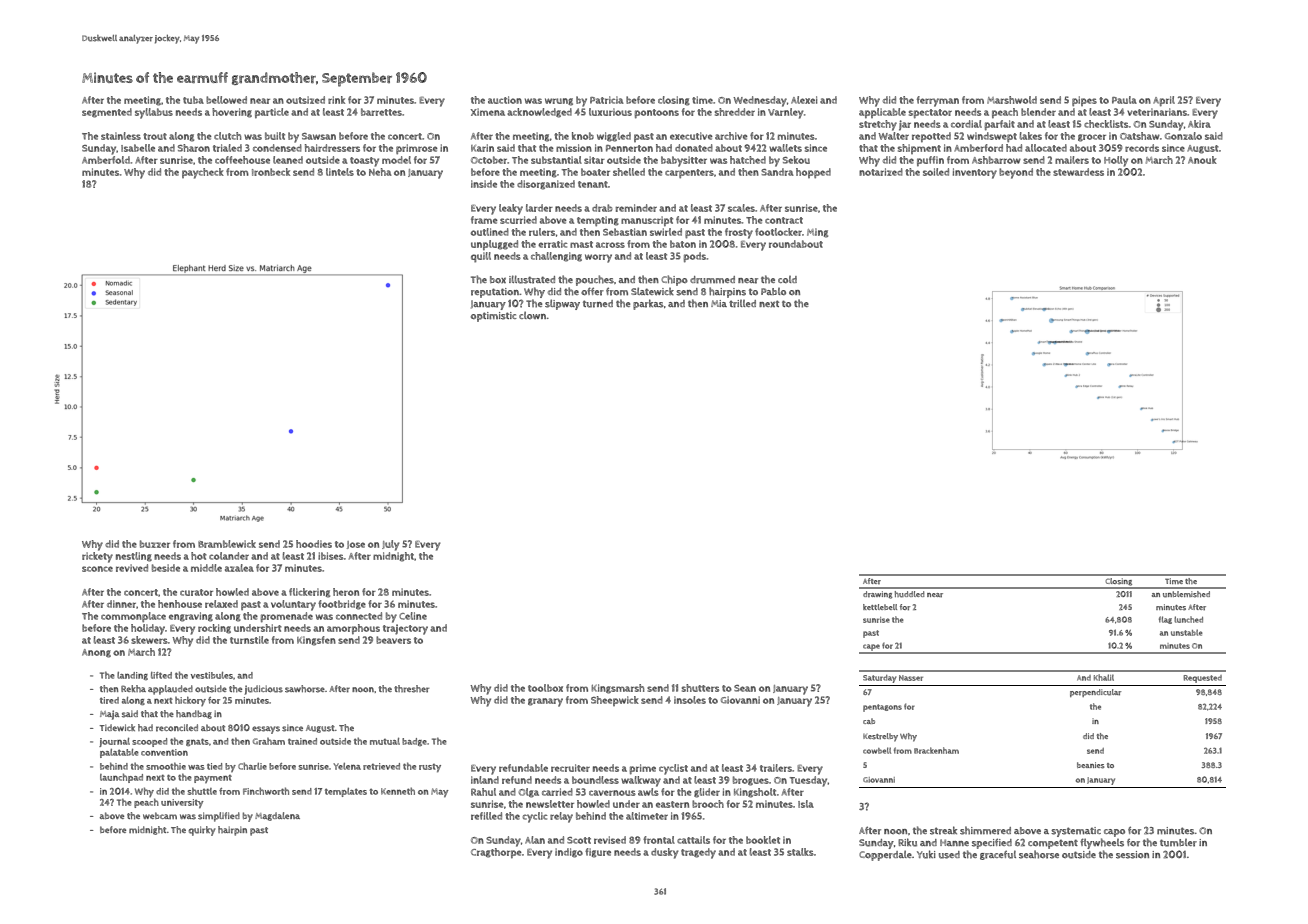  I want to click on Amberfold, so click(106, 160).
